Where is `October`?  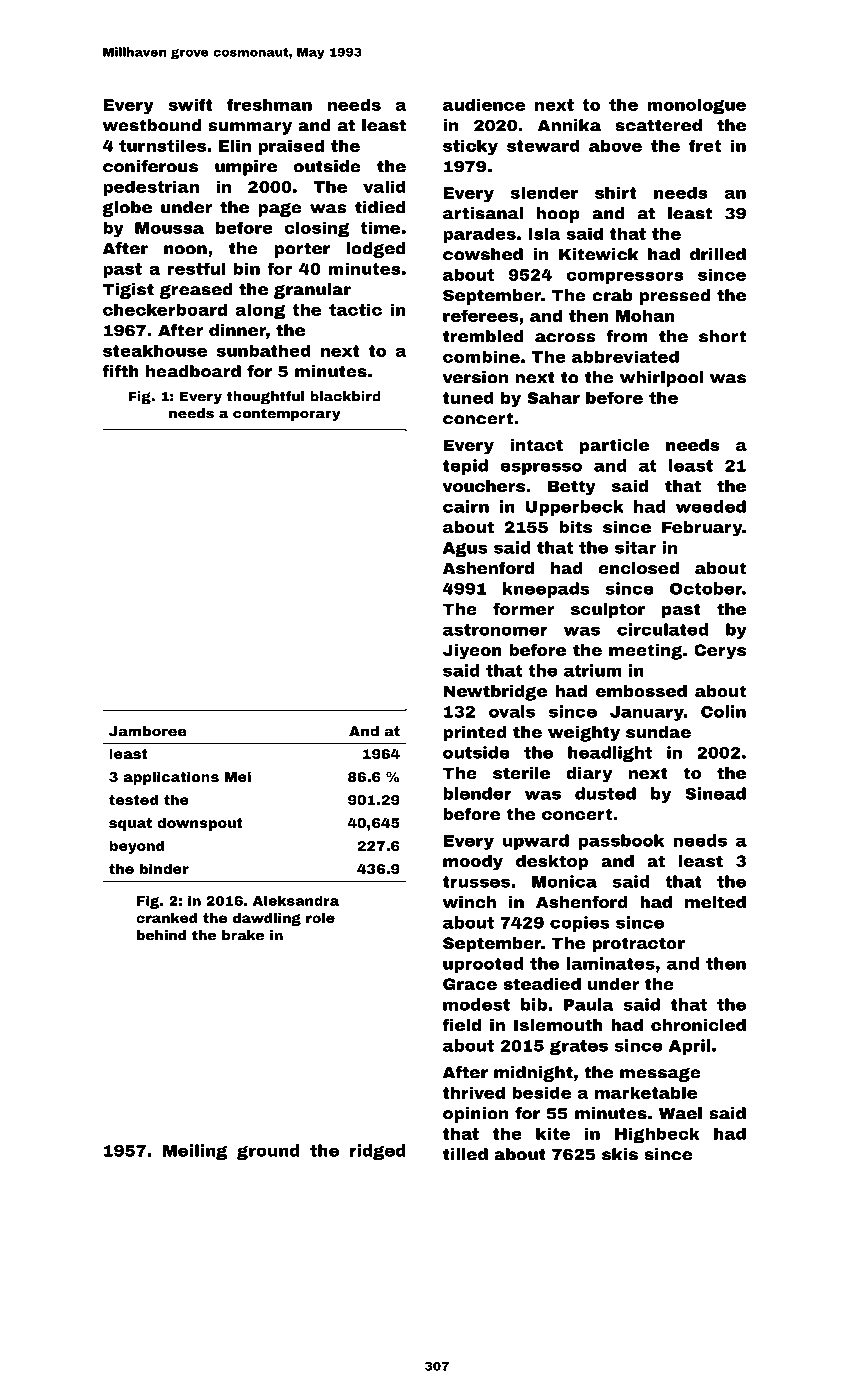 October is located at coordinates (706, 588).
